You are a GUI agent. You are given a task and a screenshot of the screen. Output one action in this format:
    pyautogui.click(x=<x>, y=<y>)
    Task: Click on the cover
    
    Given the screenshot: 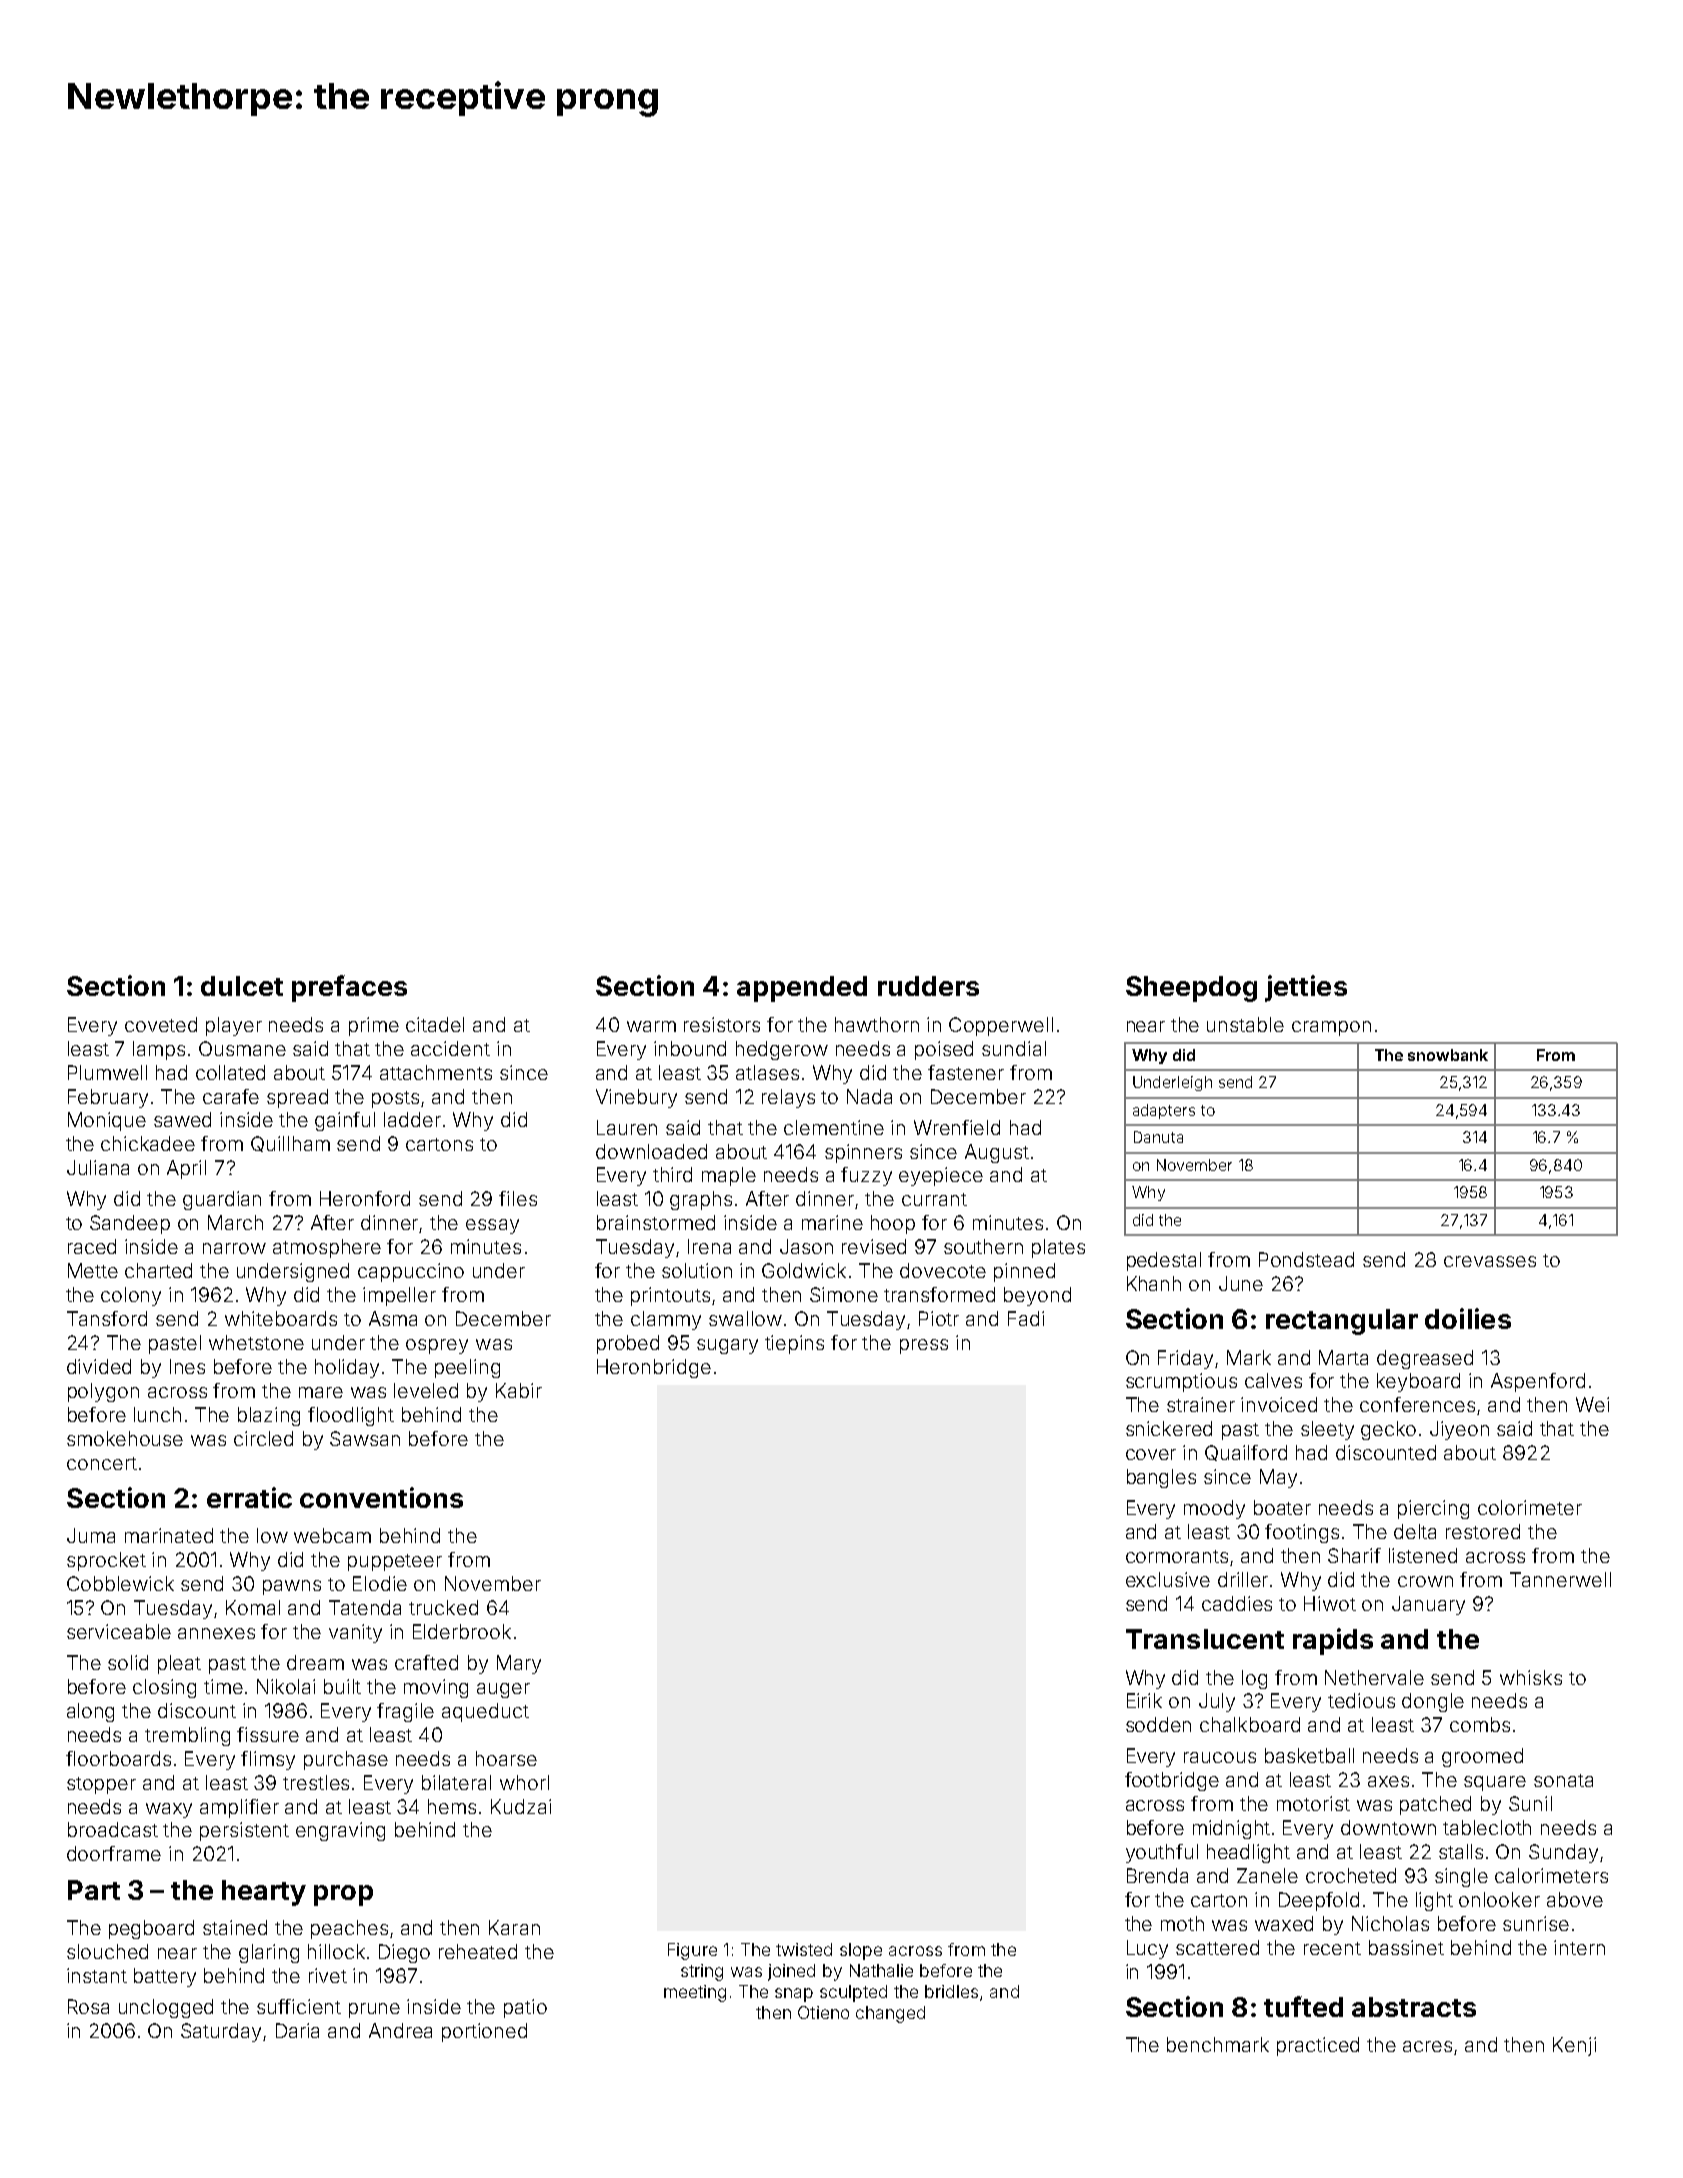 What is the action you would take?
    pyautogui.click(x=1151, y=1454)
